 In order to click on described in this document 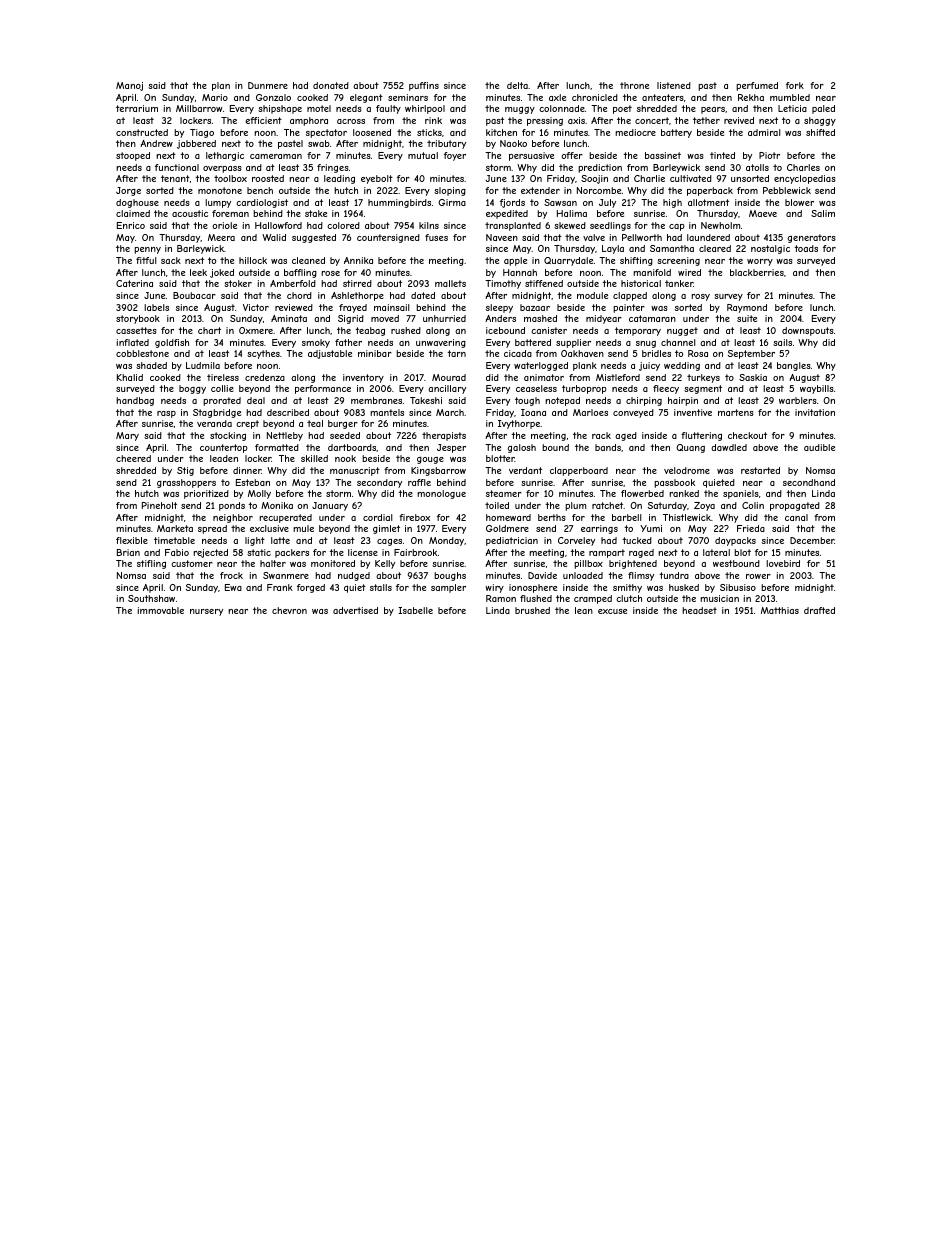, I will do `click(288, 412)`.
